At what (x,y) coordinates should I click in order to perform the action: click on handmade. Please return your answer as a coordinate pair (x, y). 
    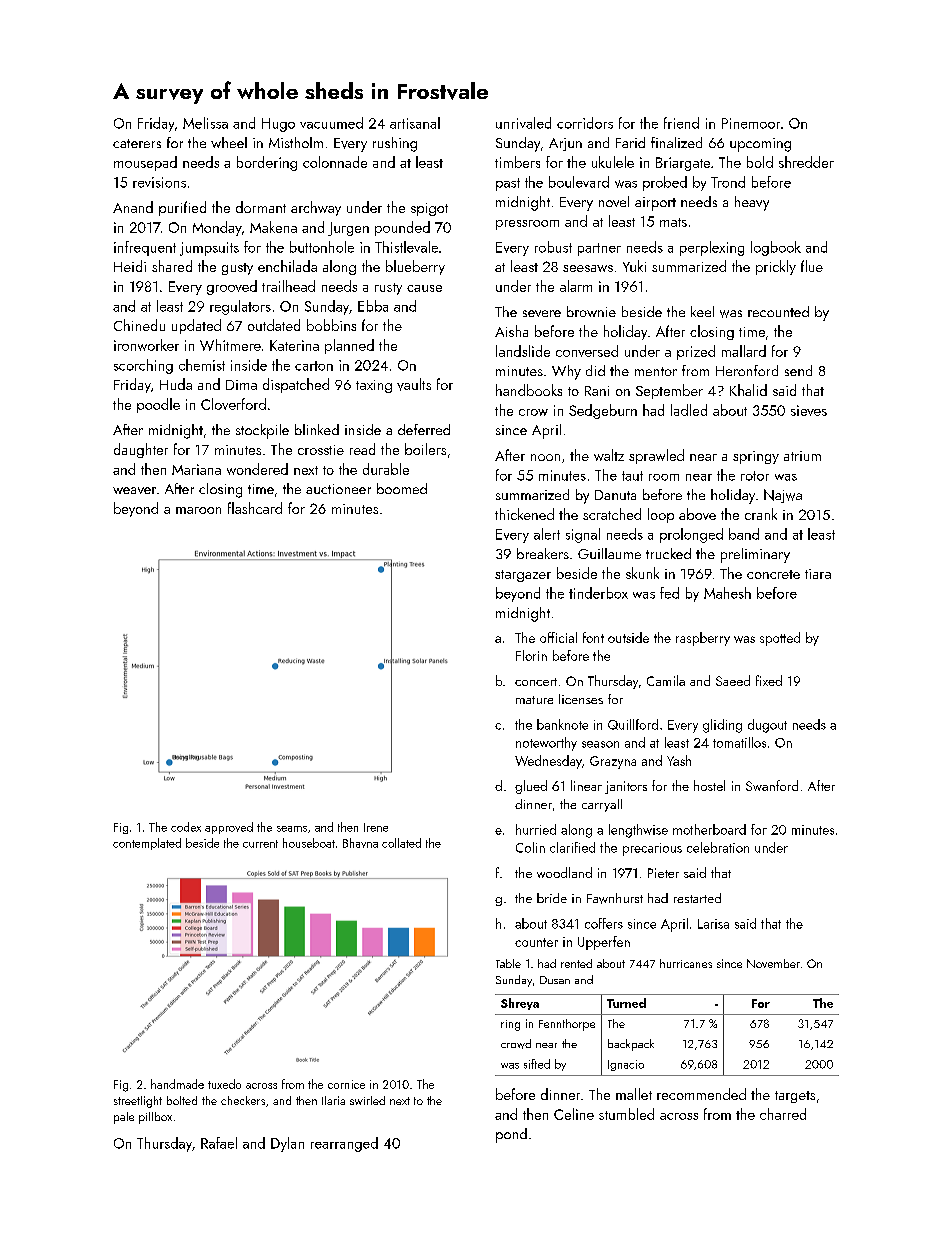
    Looking at the image, I should click on (177, 1084).
